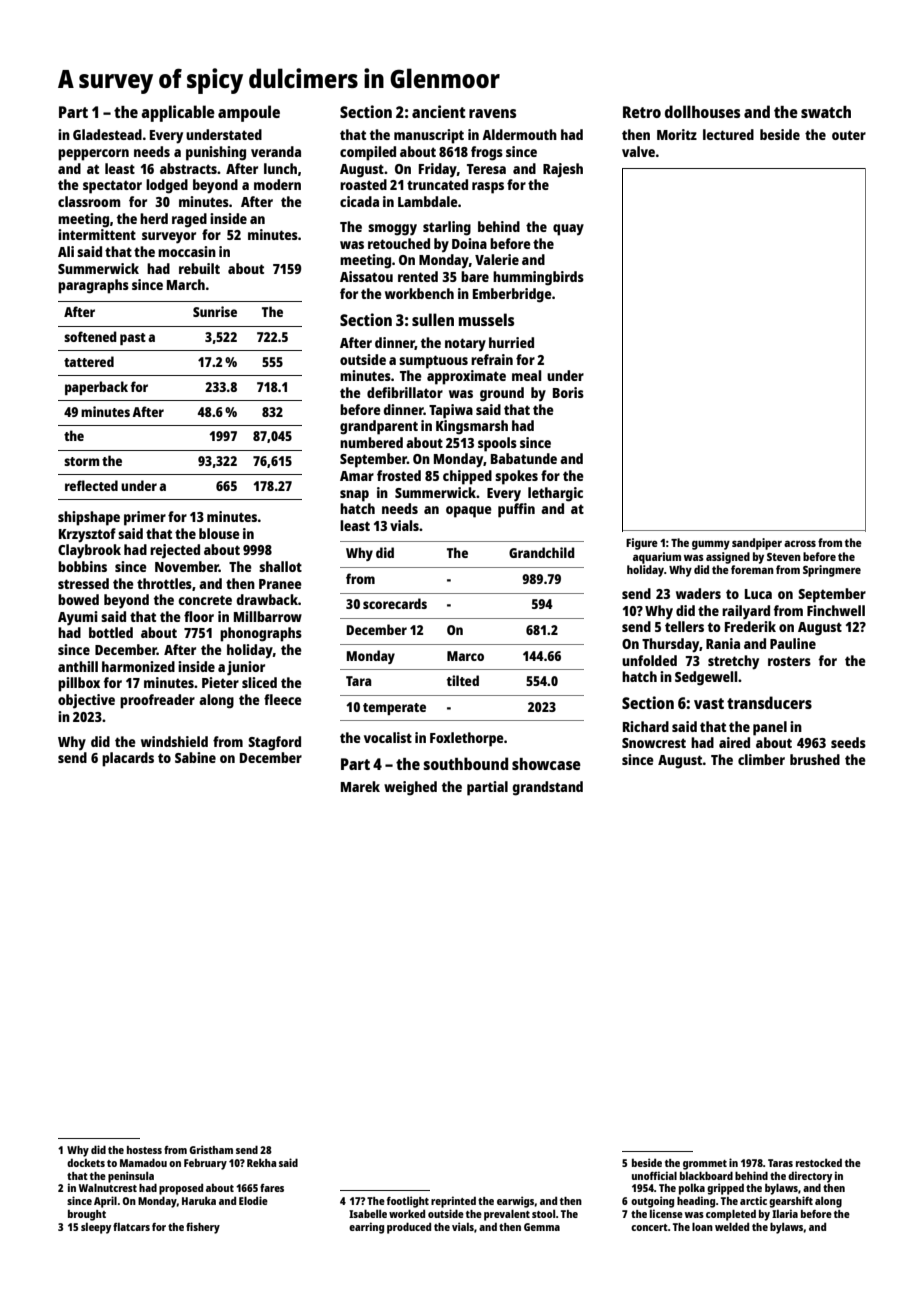  I want to click on unfolded, so click(649, 660).
